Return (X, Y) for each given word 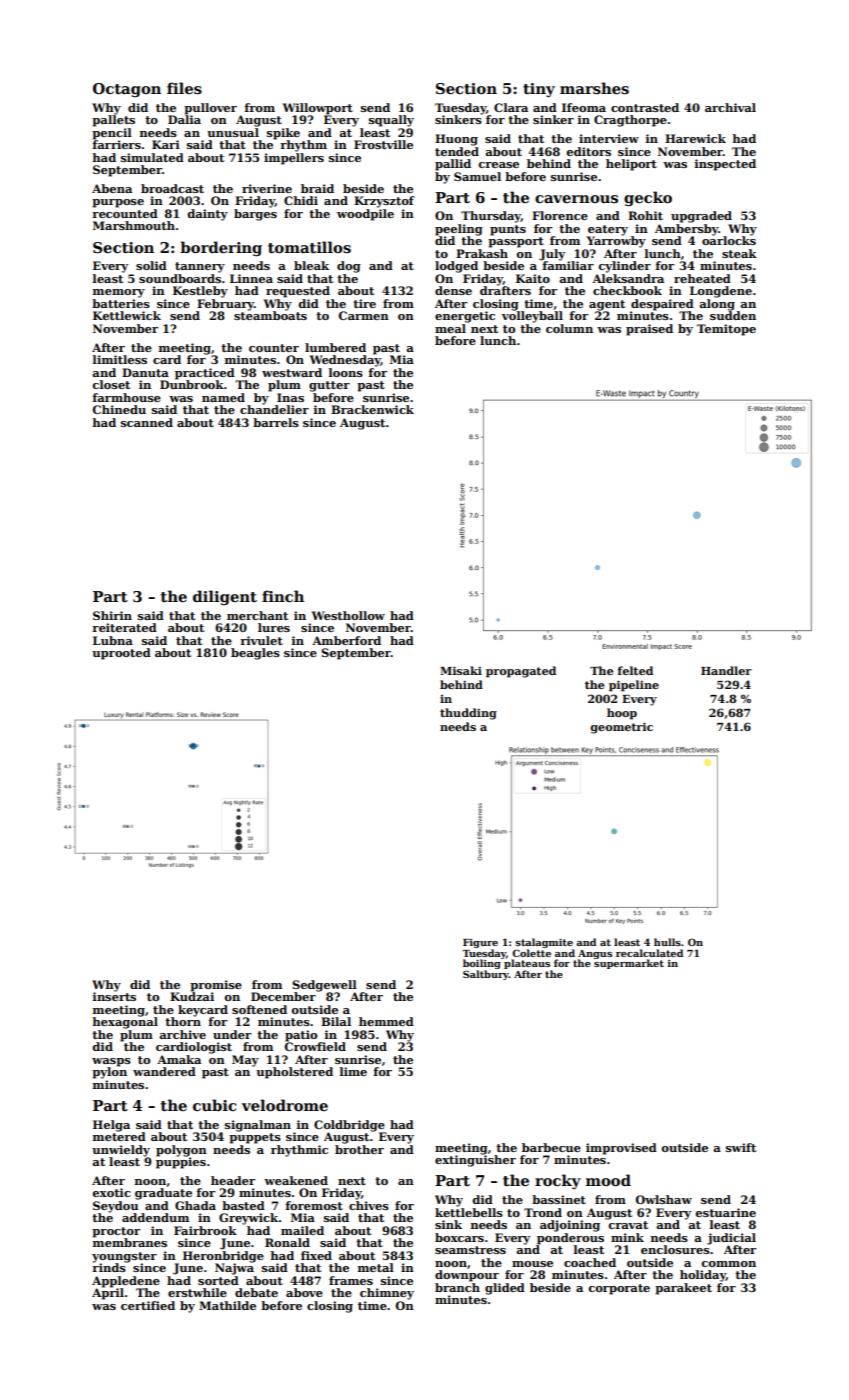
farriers (116, 144)
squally (391, 121)
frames (351, 1280)
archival (730, 107)
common (729, 1264)
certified (148, 1305)
